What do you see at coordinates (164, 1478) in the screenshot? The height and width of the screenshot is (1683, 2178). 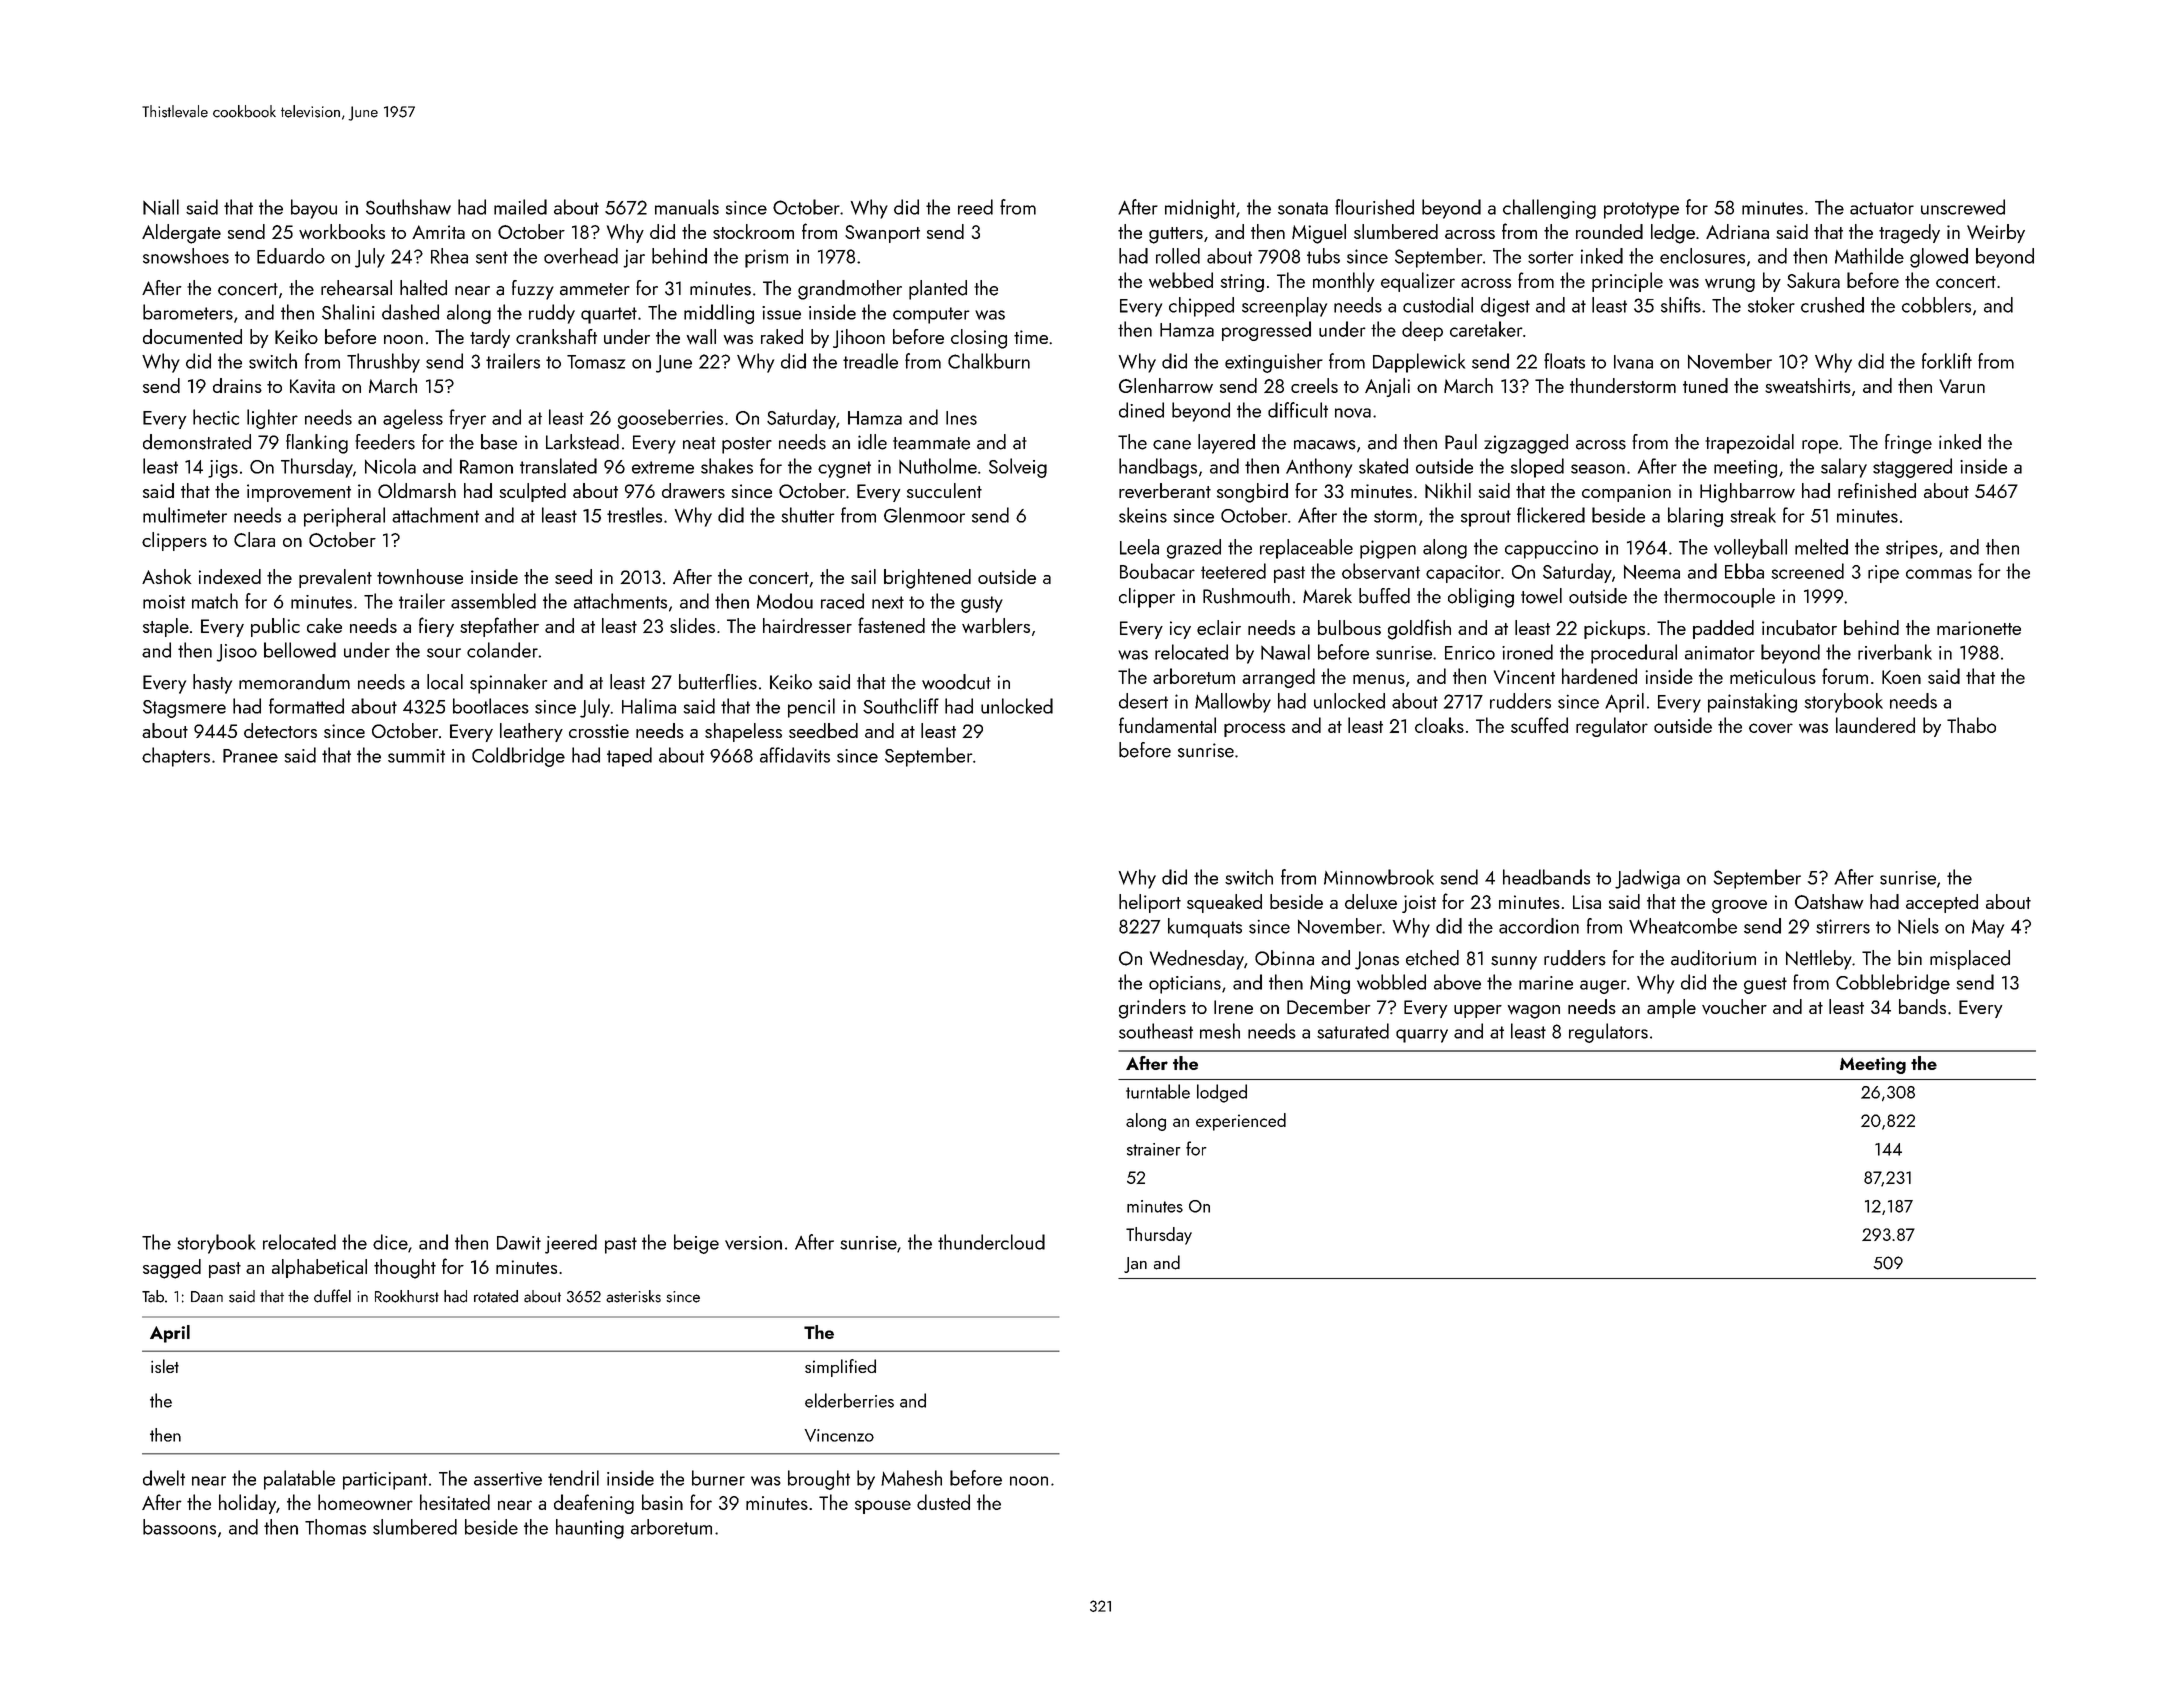 I see `dwelt` at bounding box center [164, 1478].
